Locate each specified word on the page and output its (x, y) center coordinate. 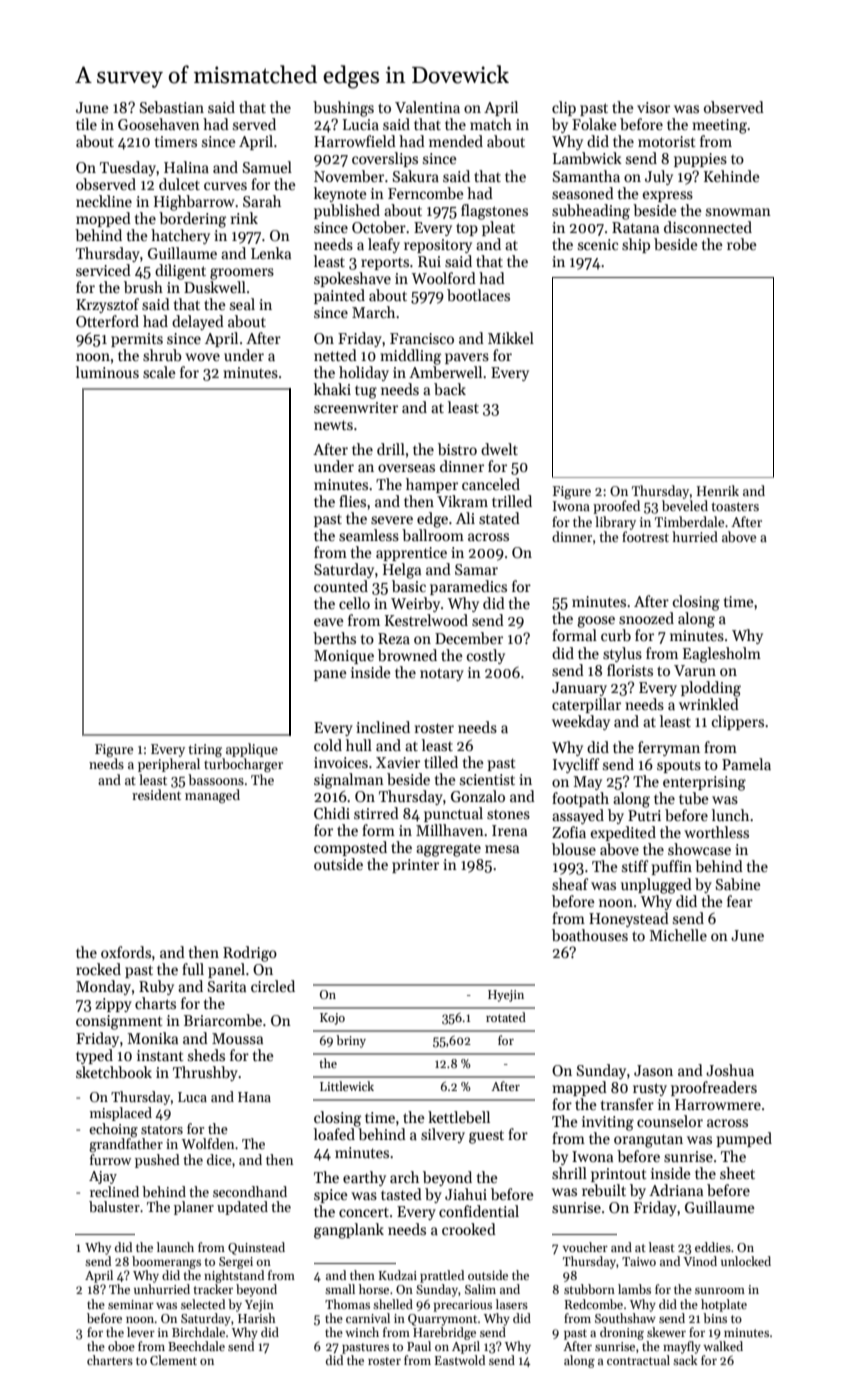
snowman (738, 212)
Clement (173, 1360)
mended (456, 141)
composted (350, 848)
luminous (107, 372)
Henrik (718, 490)
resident (156, 794)
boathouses (590, 935)
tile (86, 124)
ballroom (433, 535)
